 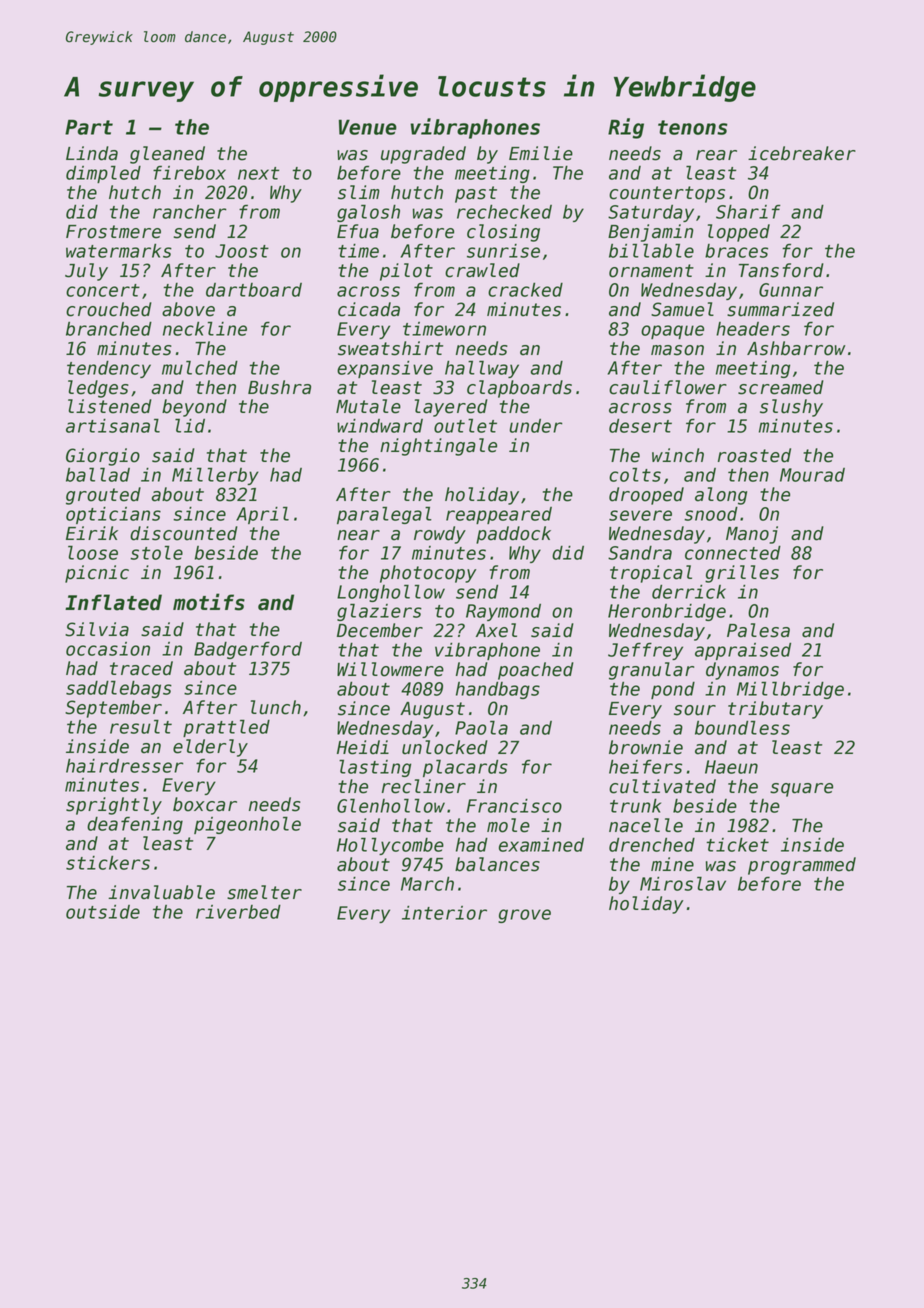 I want to click on listened, so click(x=110, y=406).
